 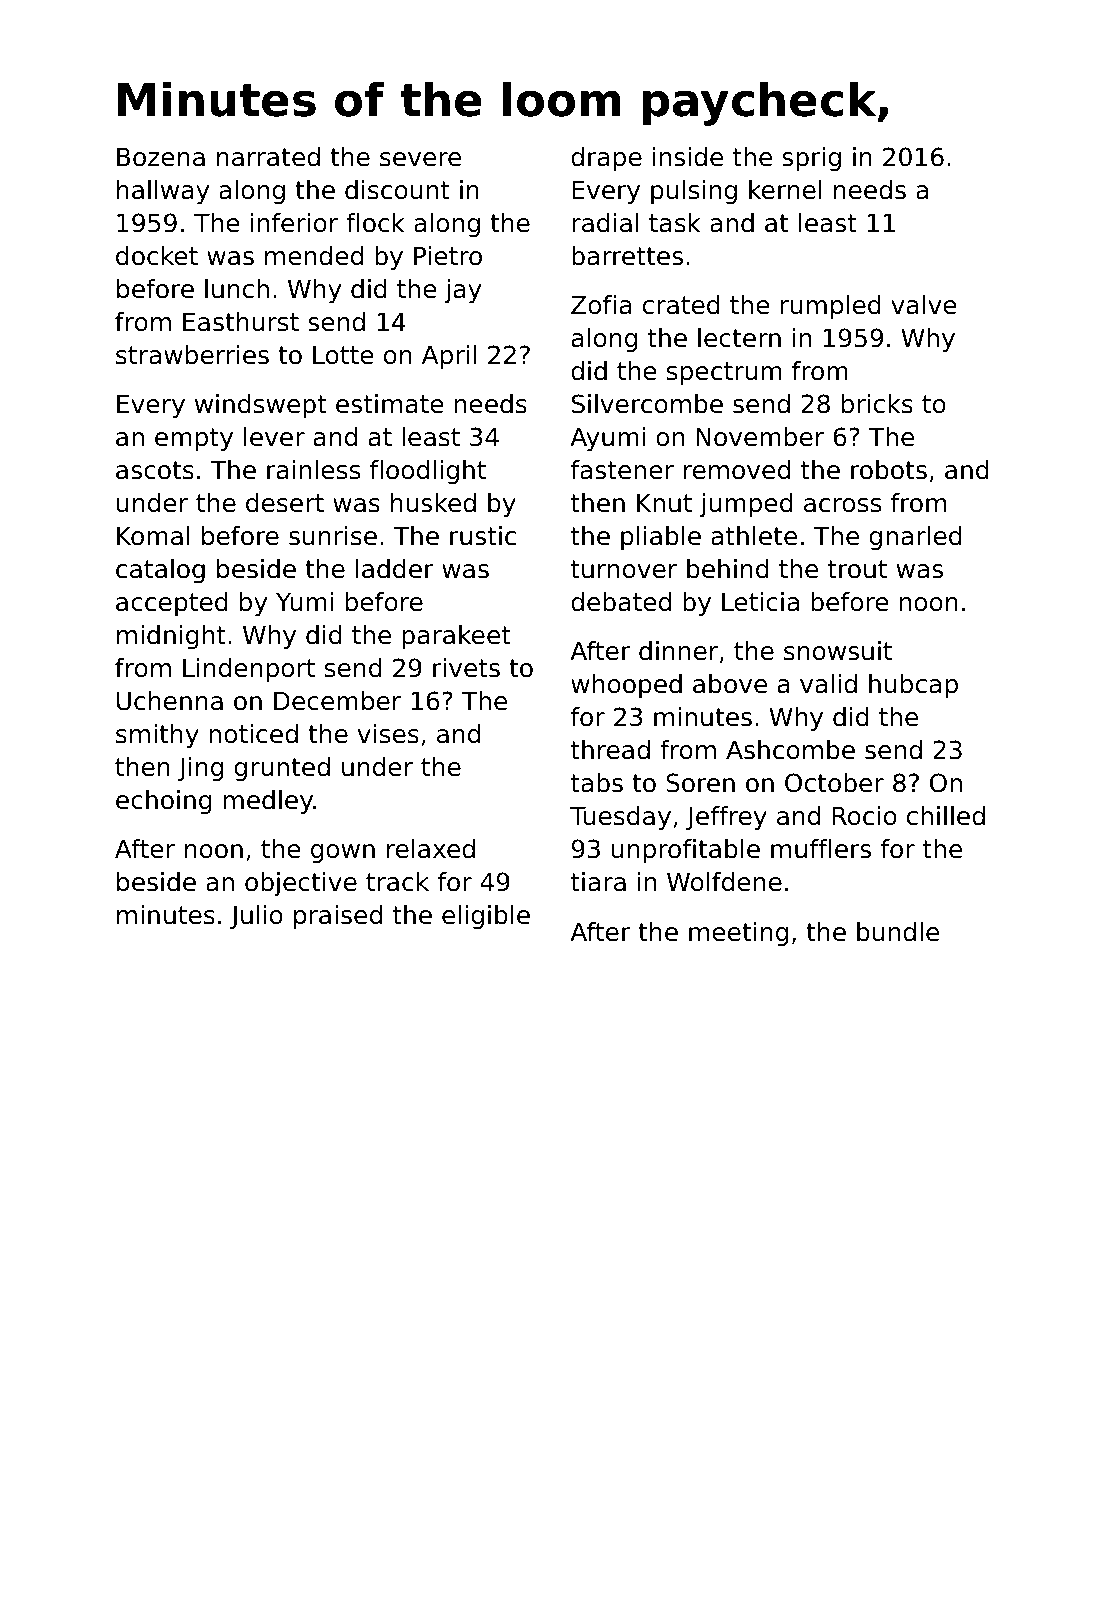 I want to click on Julio, so click(x=256, y=917).
